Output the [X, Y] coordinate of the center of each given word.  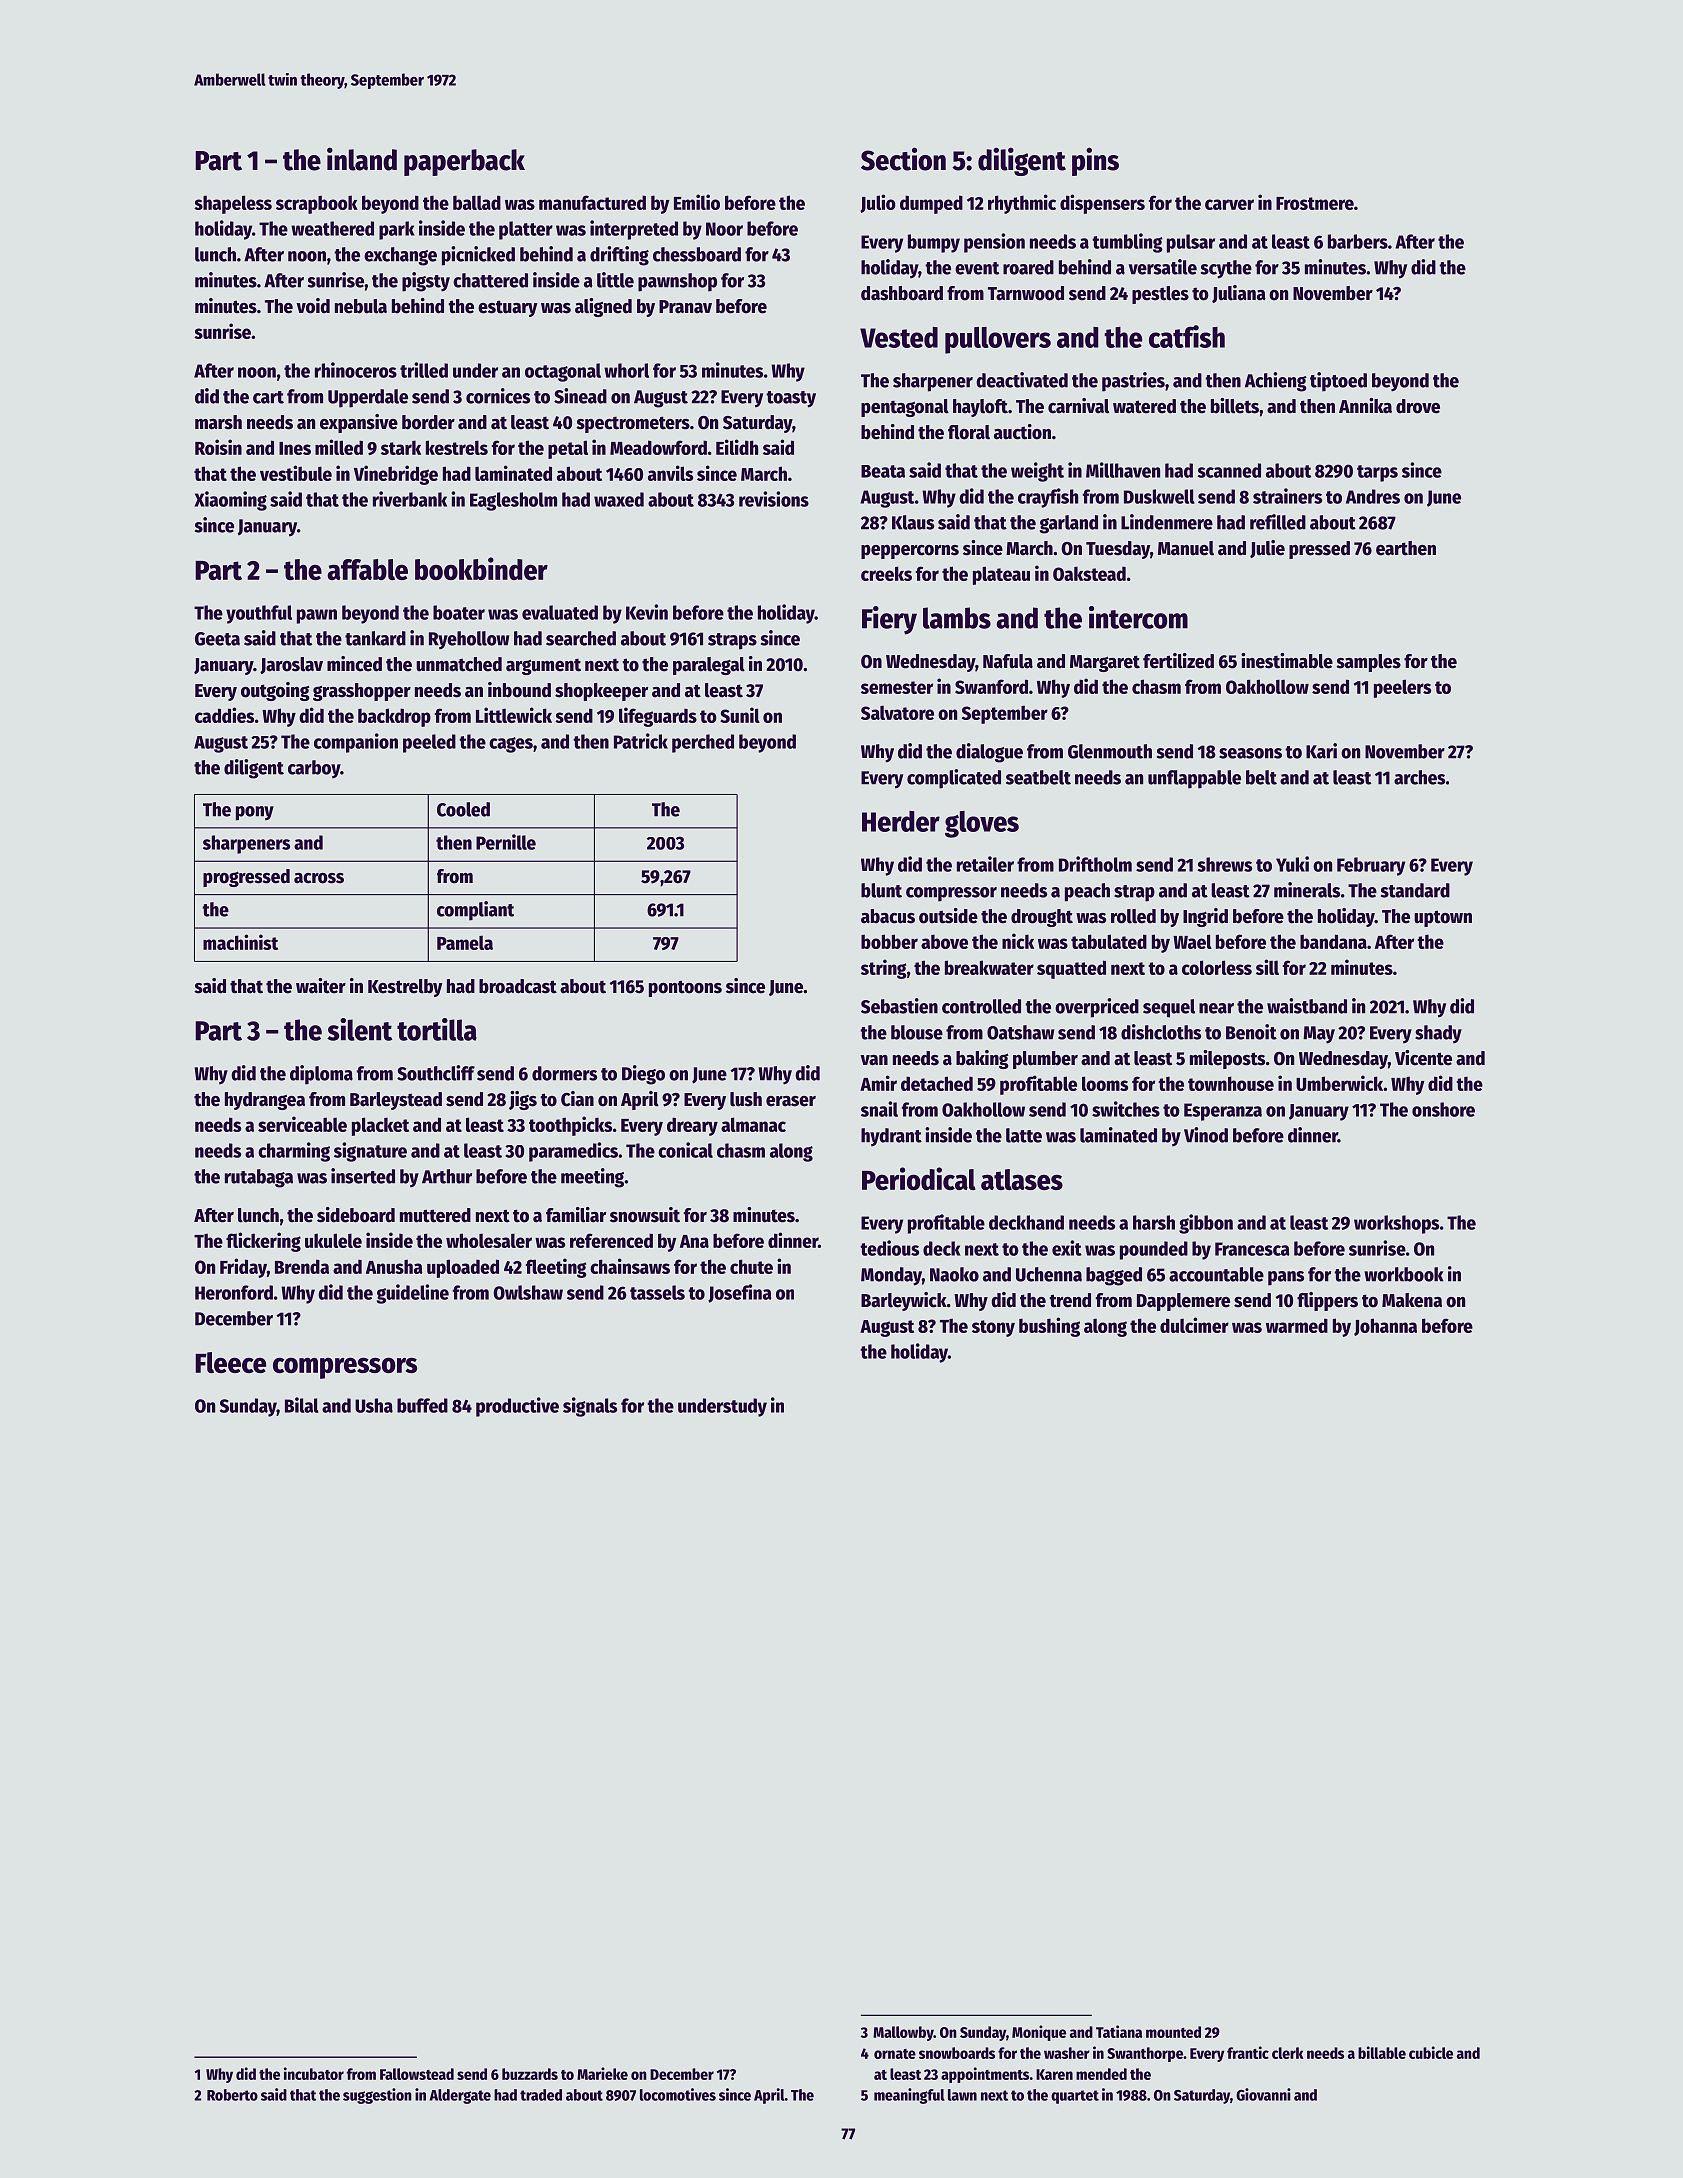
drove [1418, 406]
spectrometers [633, 424]
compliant [475, 911]
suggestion [377, 2096]
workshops [1396, 1224]
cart [268, 397]
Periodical [919, 1178]
